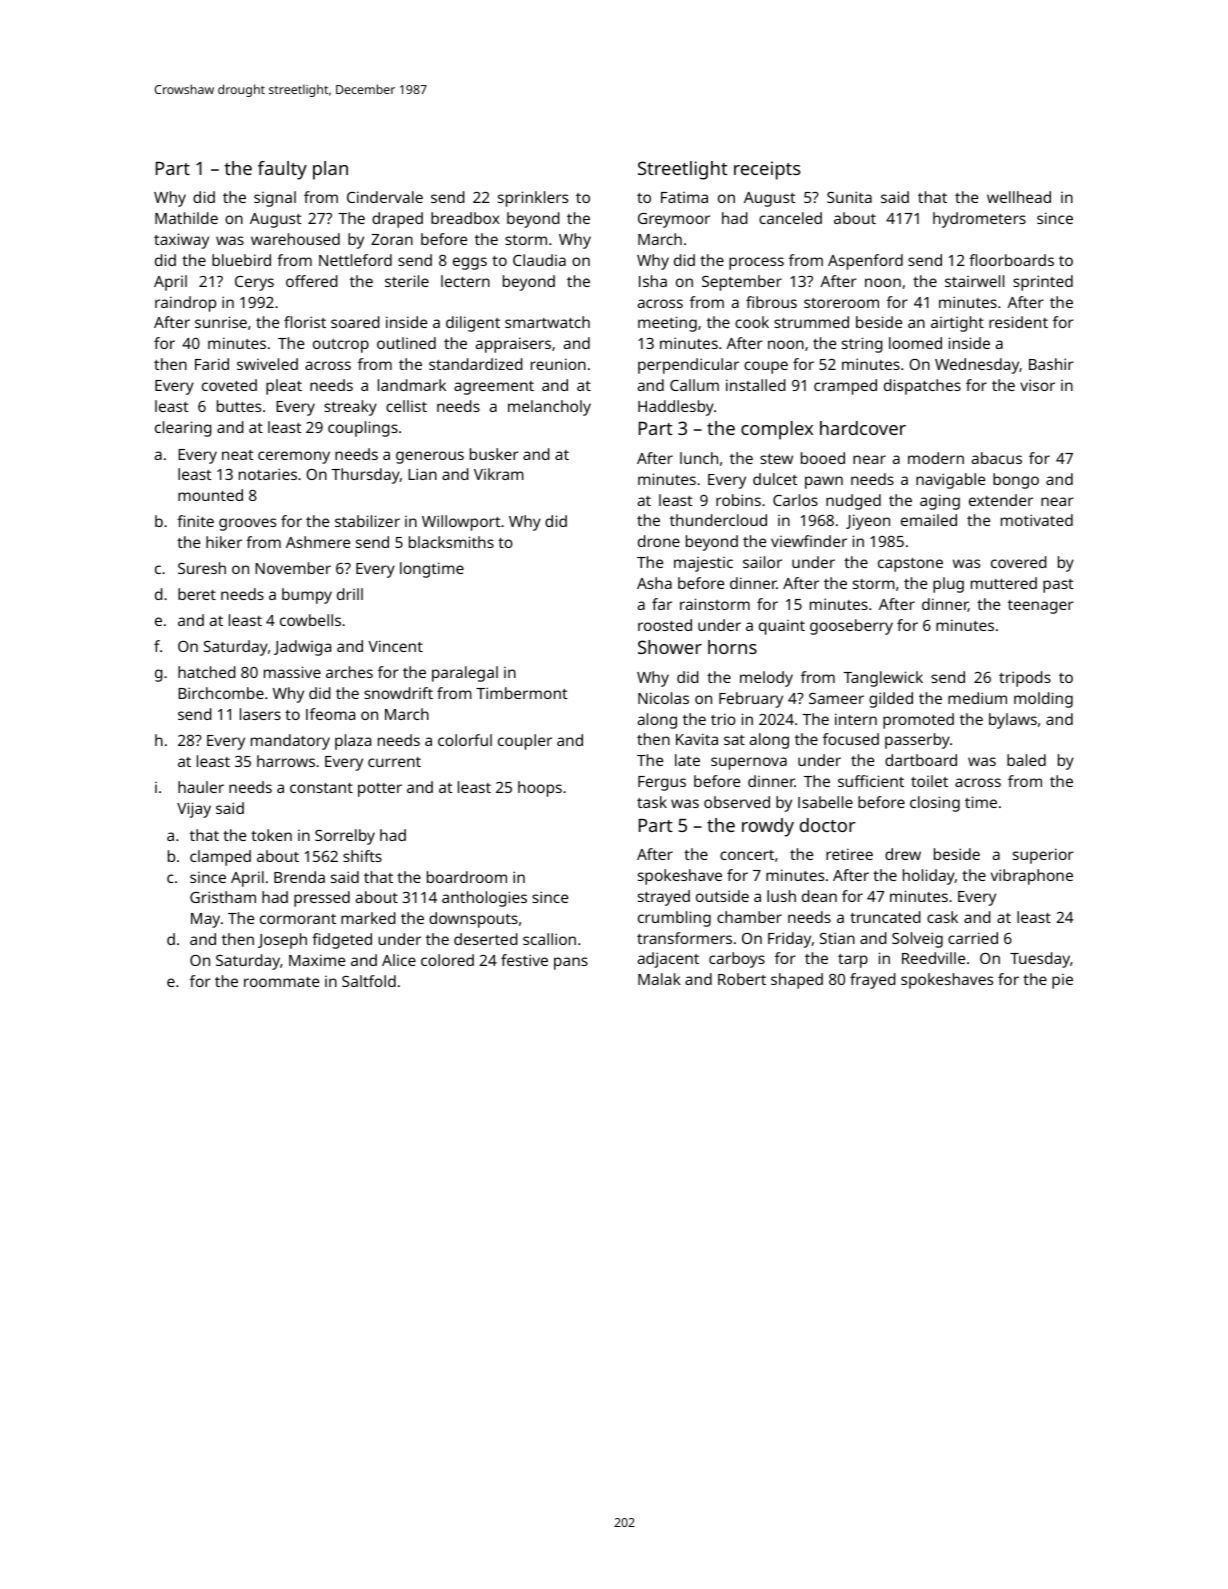 This screenshot has width=1228, height=1589. What do you see at coordinates (1011, 260) in the screenshot?
I see `floorboards` at bounding box center [1011, 260].
